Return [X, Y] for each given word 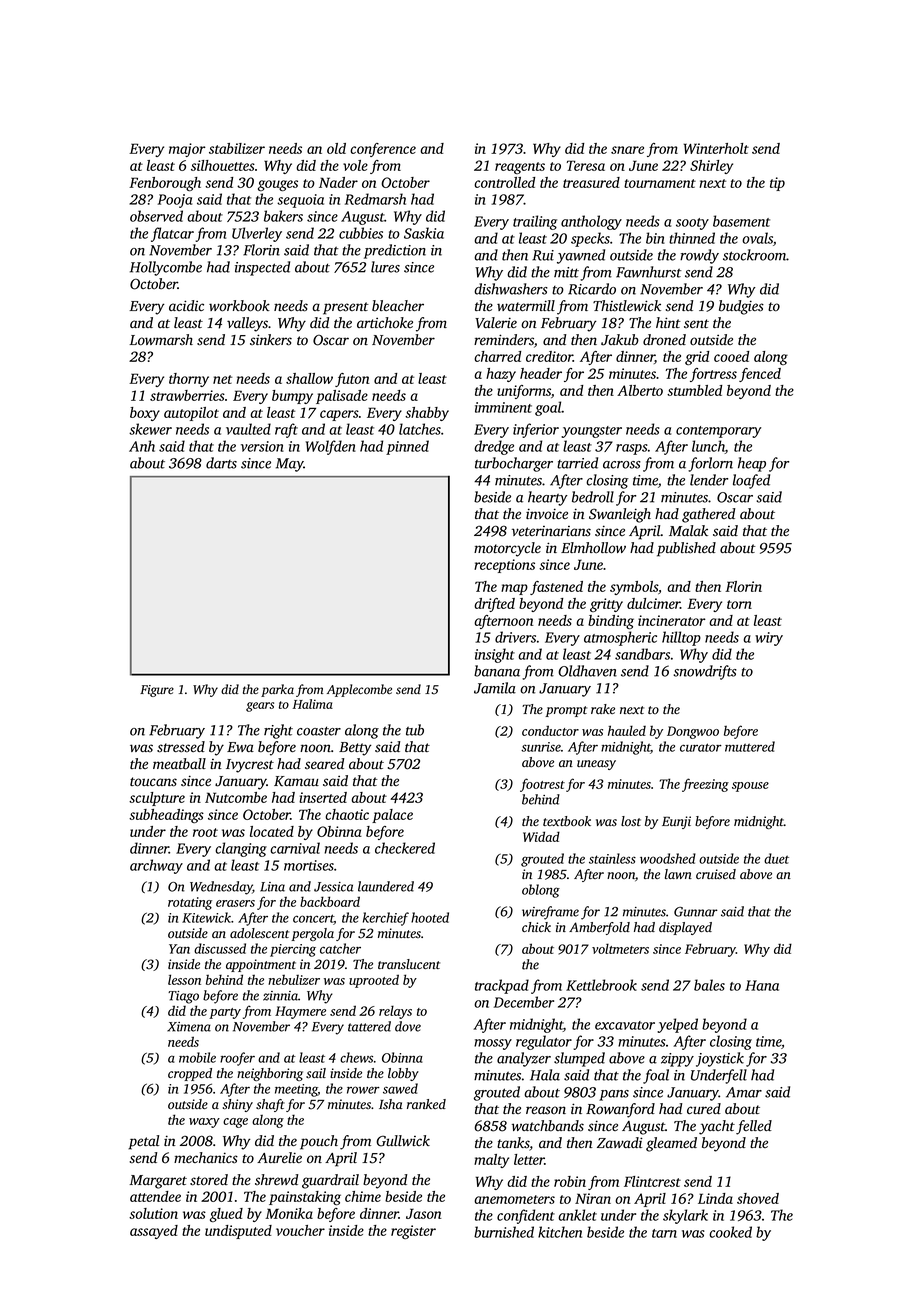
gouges [278, 185]
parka [277, 690]
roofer [237, 1059]
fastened [556, 588]
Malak [688, 530]
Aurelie [279, 1157]
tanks [513, 1144]
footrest [542, 785]
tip [777, 184]
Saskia [424, 233]
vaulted [248, 429]
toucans [153, 782]
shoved [758, 1198]
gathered [708, 515]
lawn [678, 874]
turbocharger [514, 464]
